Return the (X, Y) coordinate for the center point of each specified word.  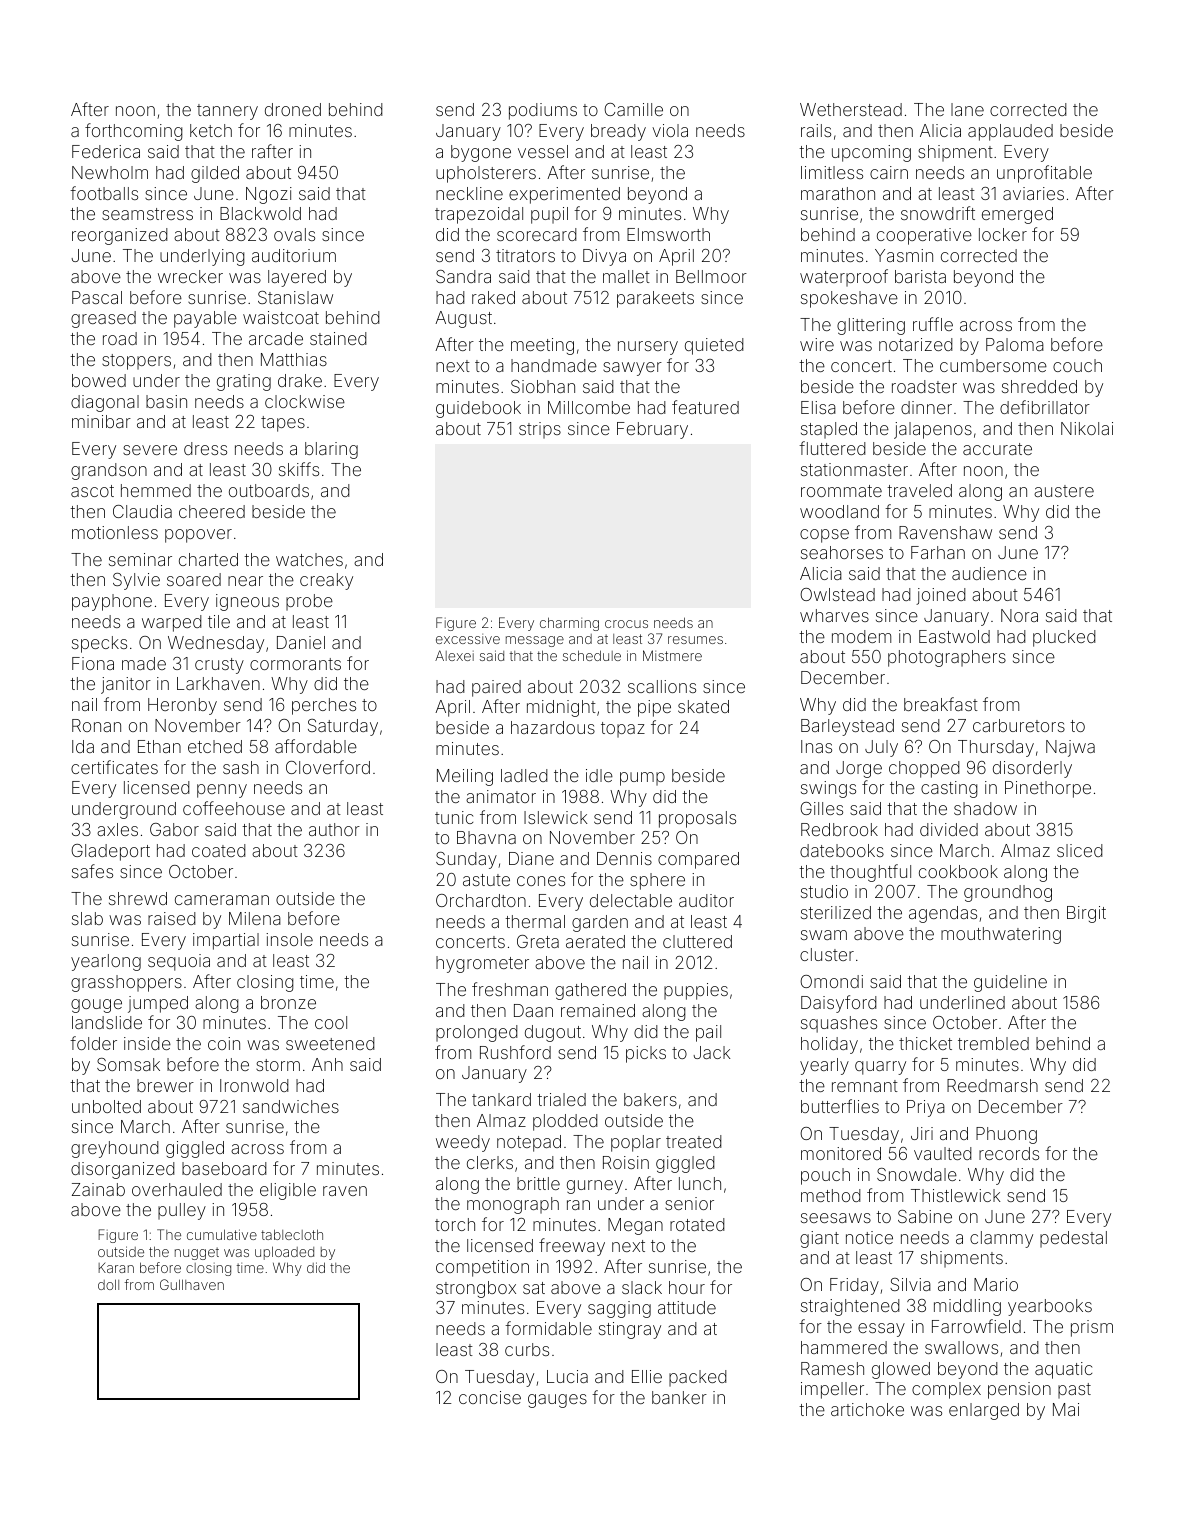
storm (278, 1065)
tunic (454, 817)
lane (967, 109)
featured (705, 407)
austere (1064, 491)
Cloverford (328, 767)
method (831, 1195)
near (245, 581)
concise (490, 1397)
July (881, 748)
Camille (633, 109)
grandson (109, 471)
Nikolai (1087, 428)
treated (694, 1141)
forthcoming (134, 132)
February (652, 430)
